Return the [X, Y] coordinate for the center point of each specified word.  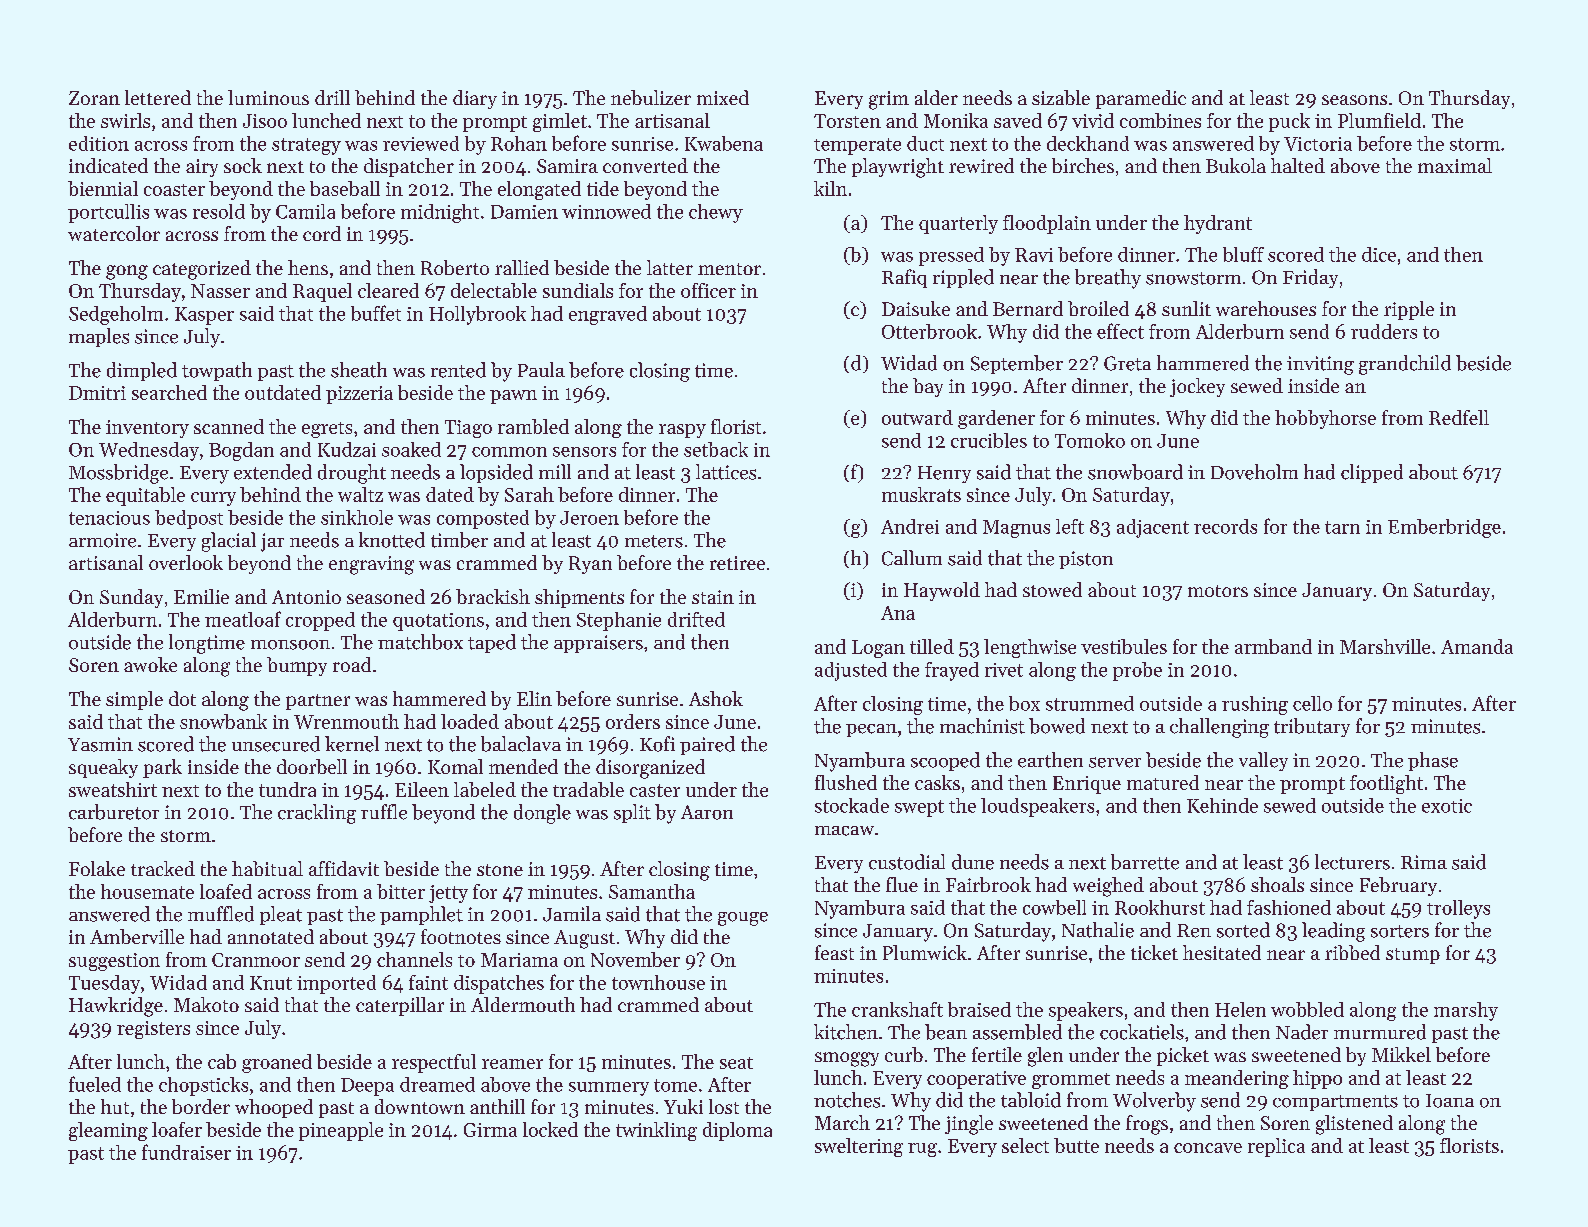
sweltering [859, 1147]
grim [889, 100]
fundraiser [186, 1152]
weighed [1108, 887]
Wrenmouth [346, 721]
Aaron [707, 812]
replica [1276, 1147]
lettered [158, 97]
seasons [1354, 100]
